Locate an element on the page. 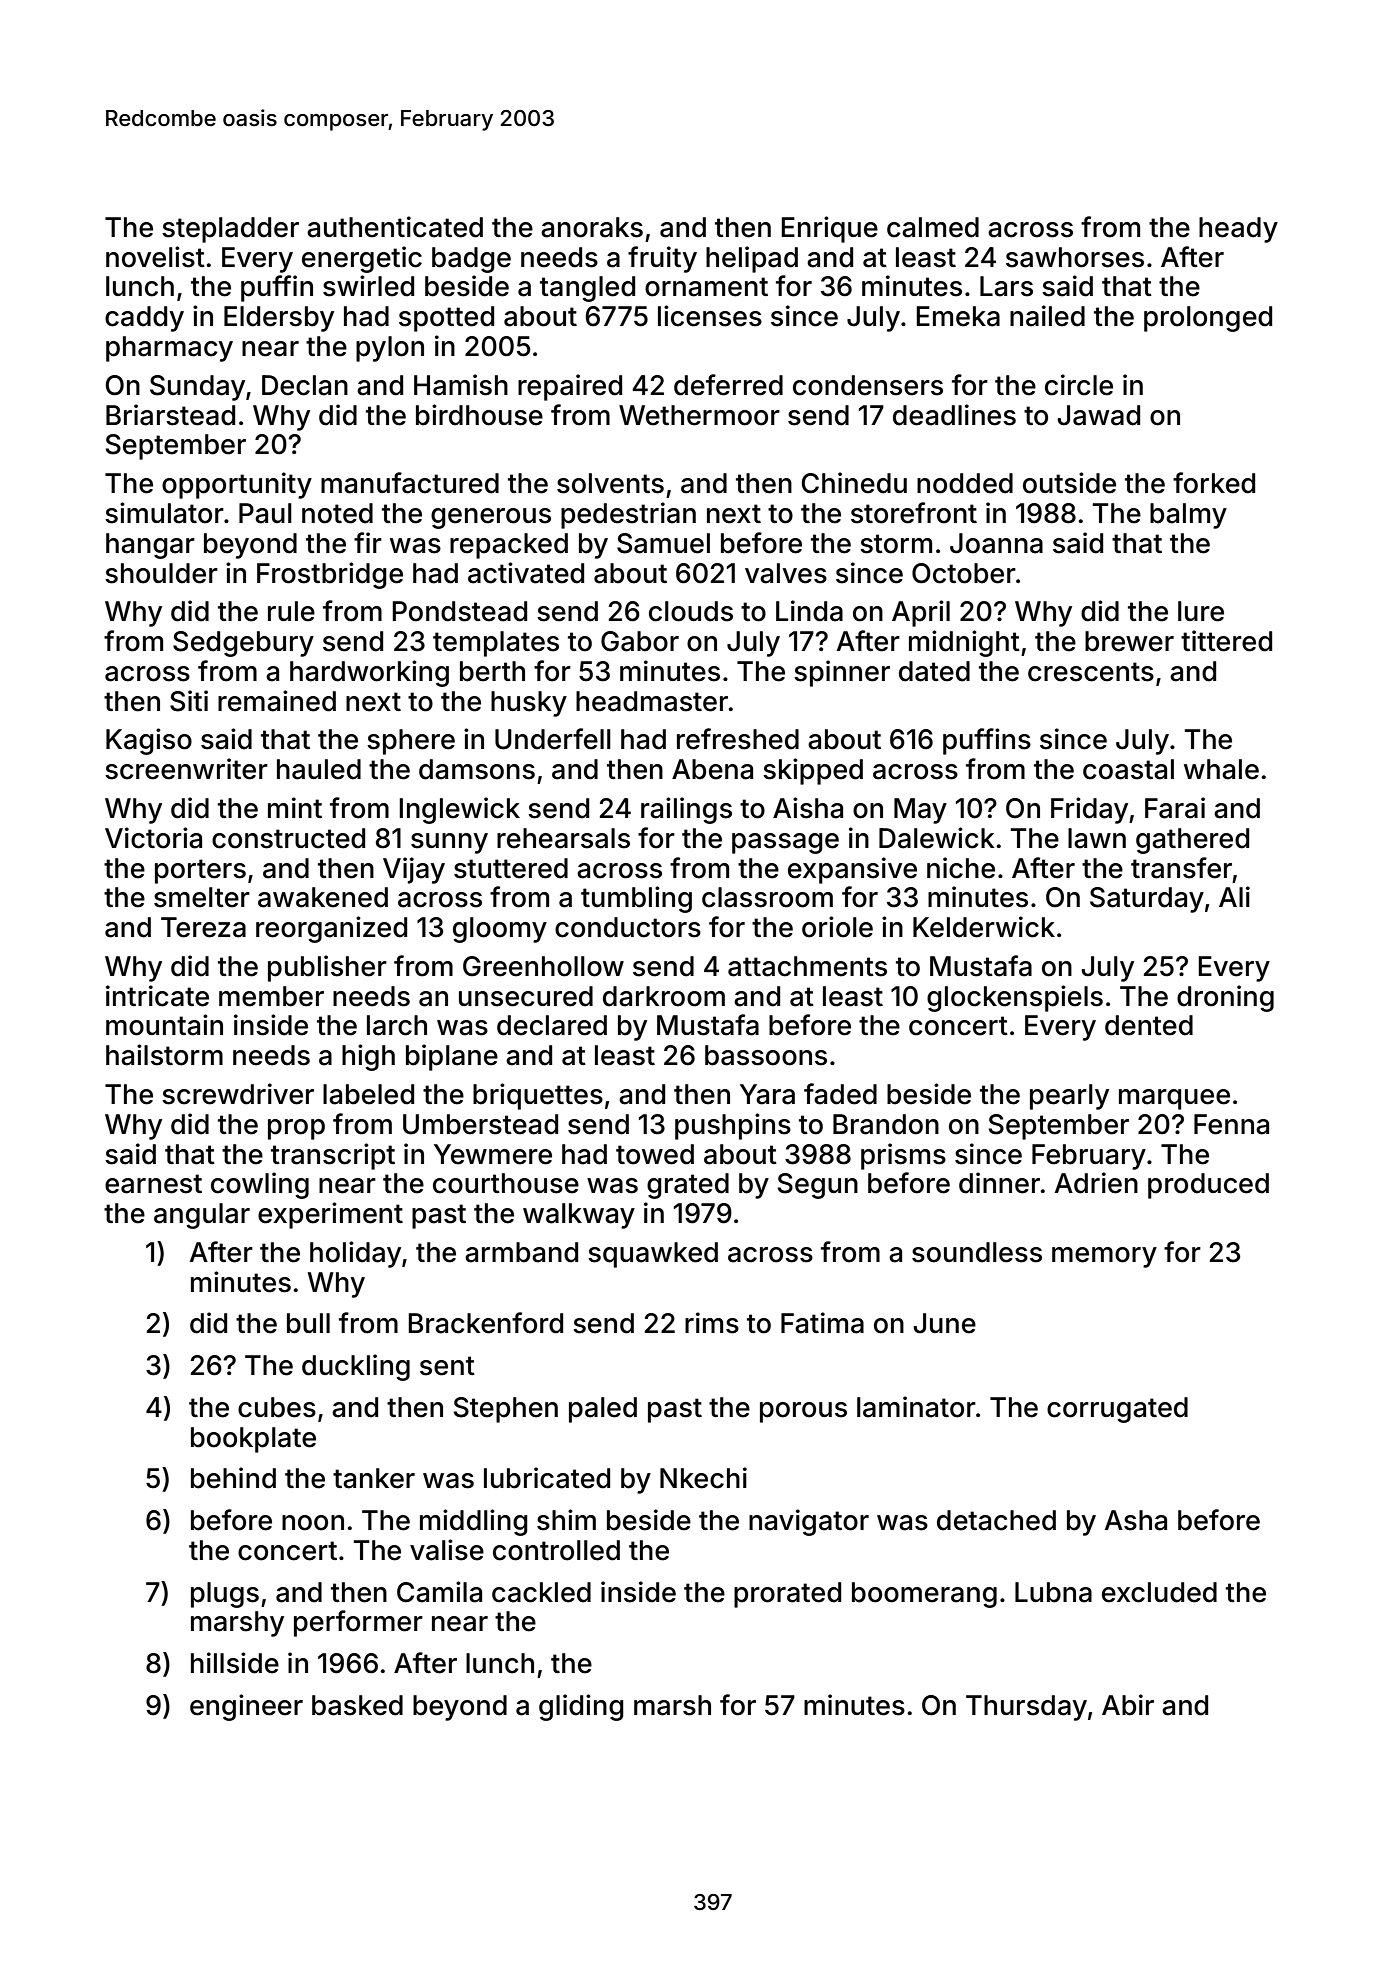  caddy is located at coordinates (144, 319).
